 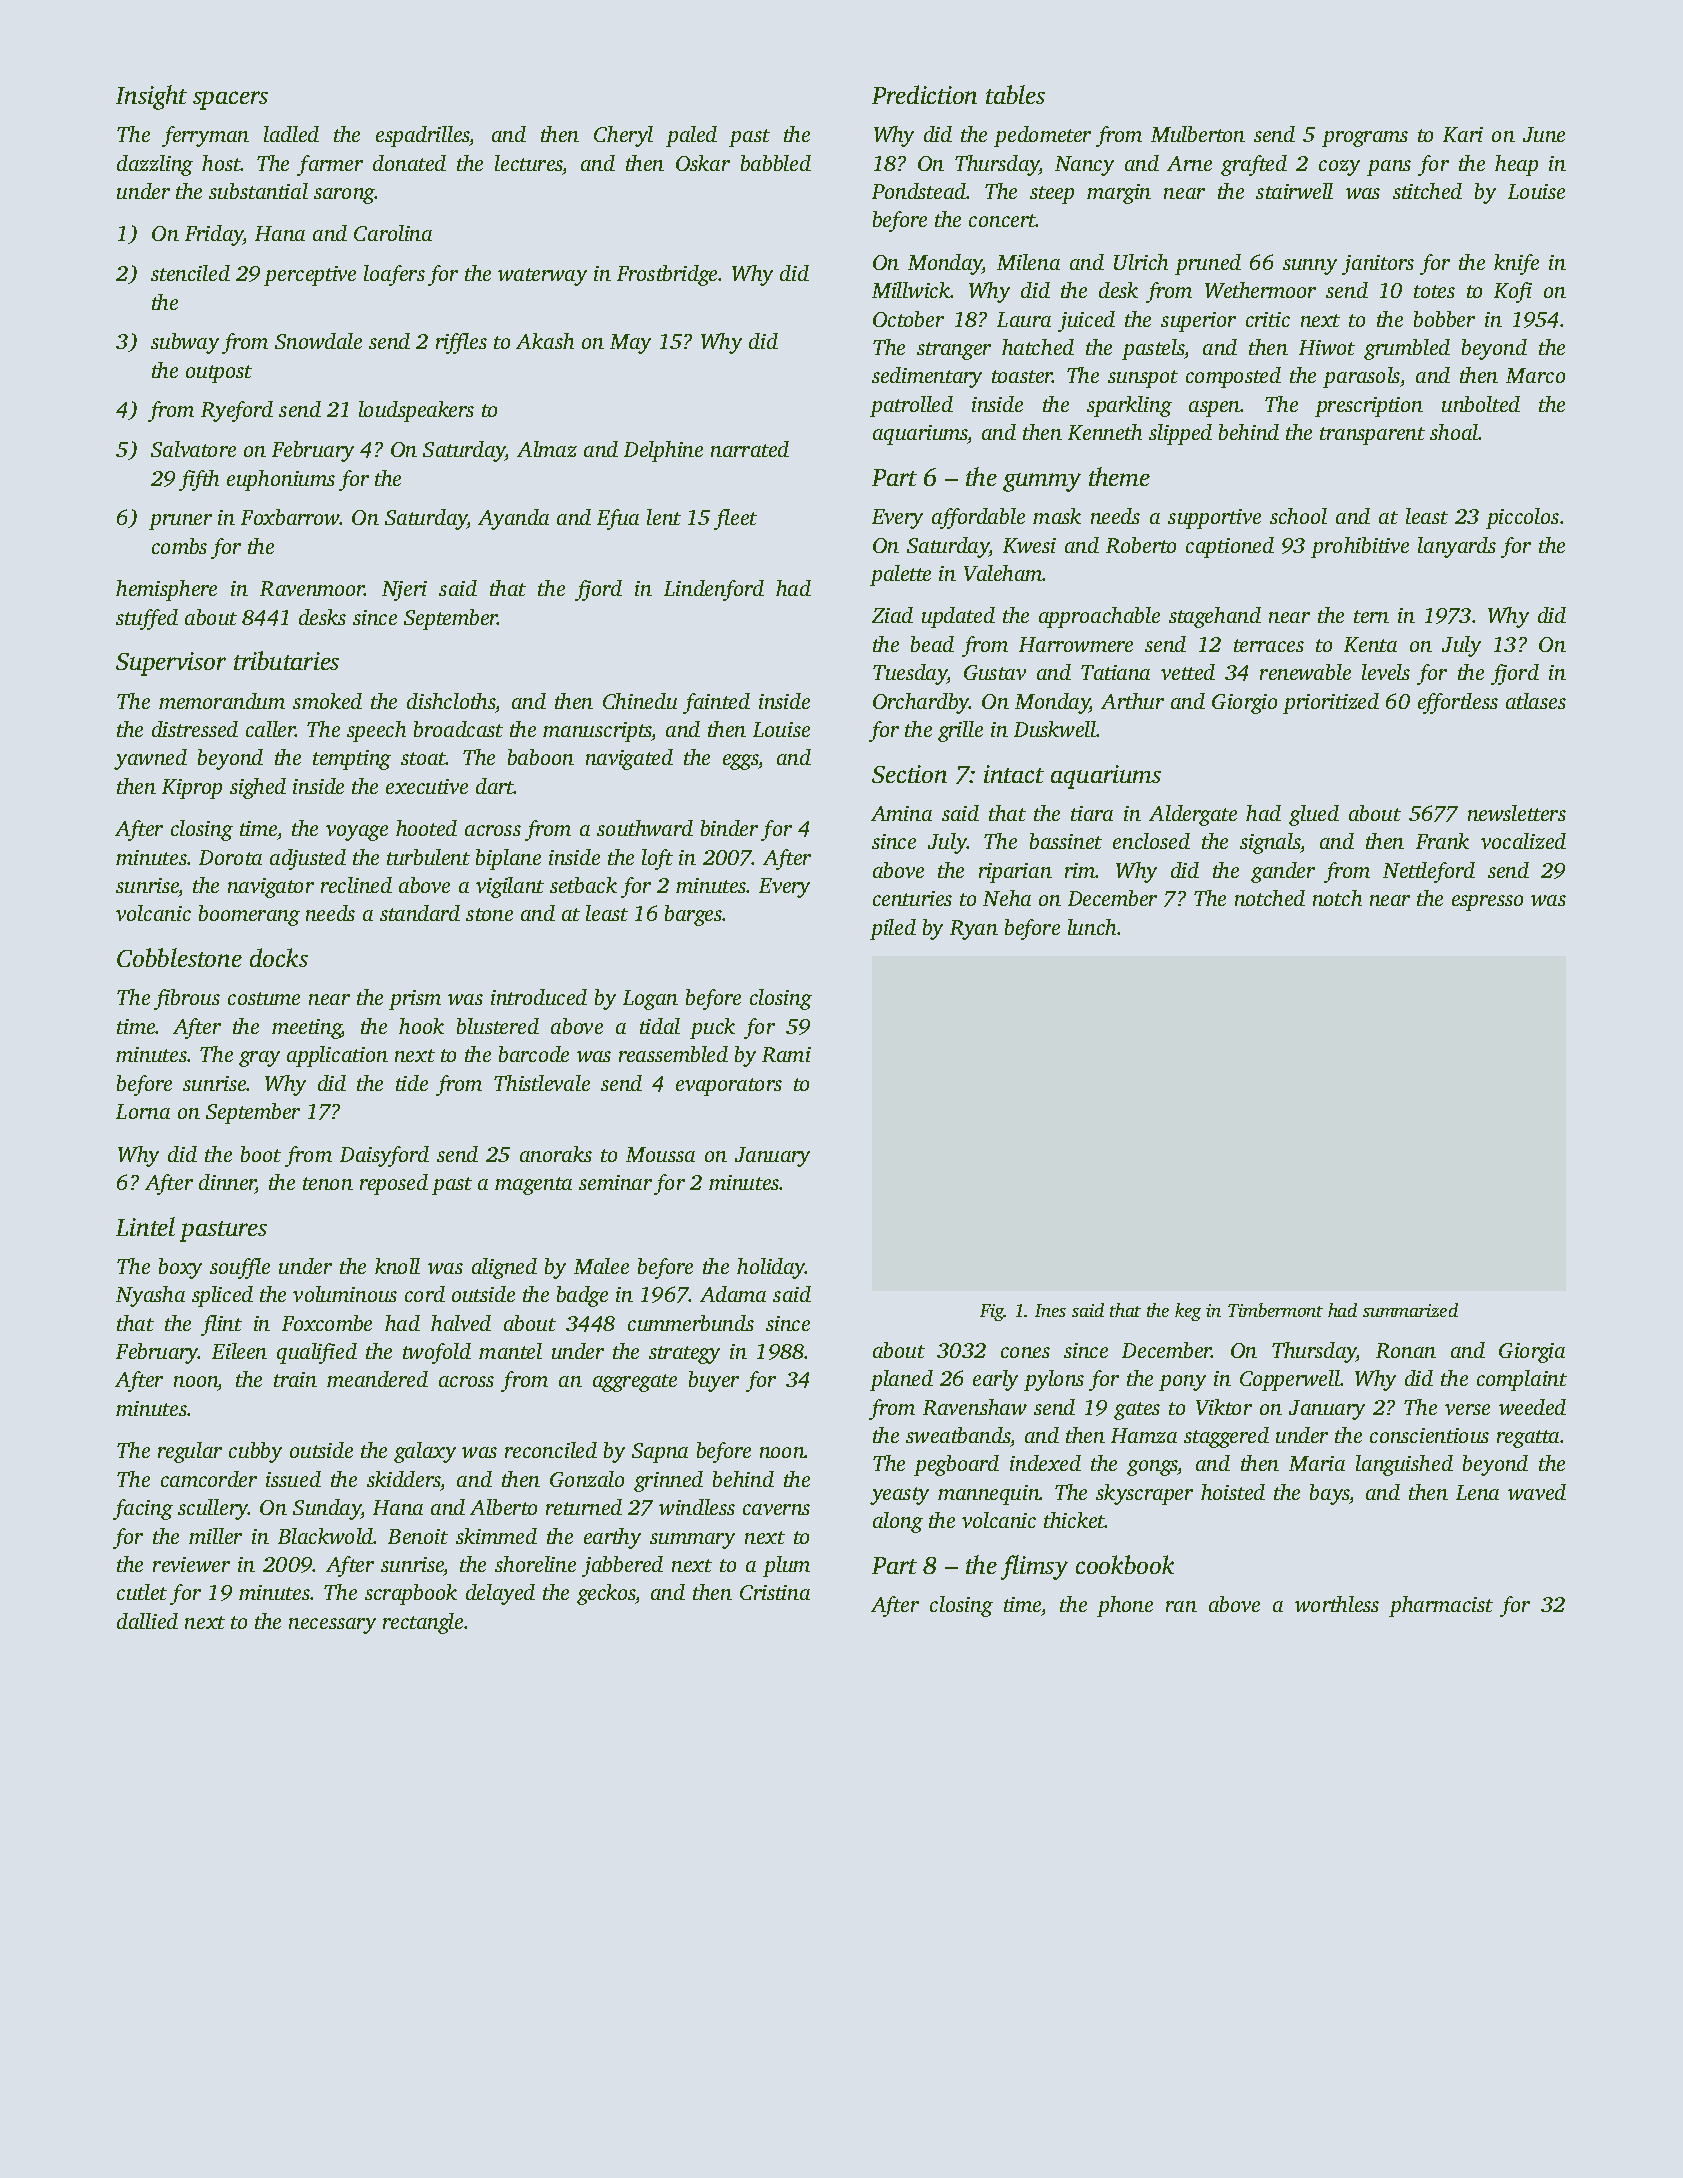 I want to click on regatta, so click(x=1528, y=1439).
